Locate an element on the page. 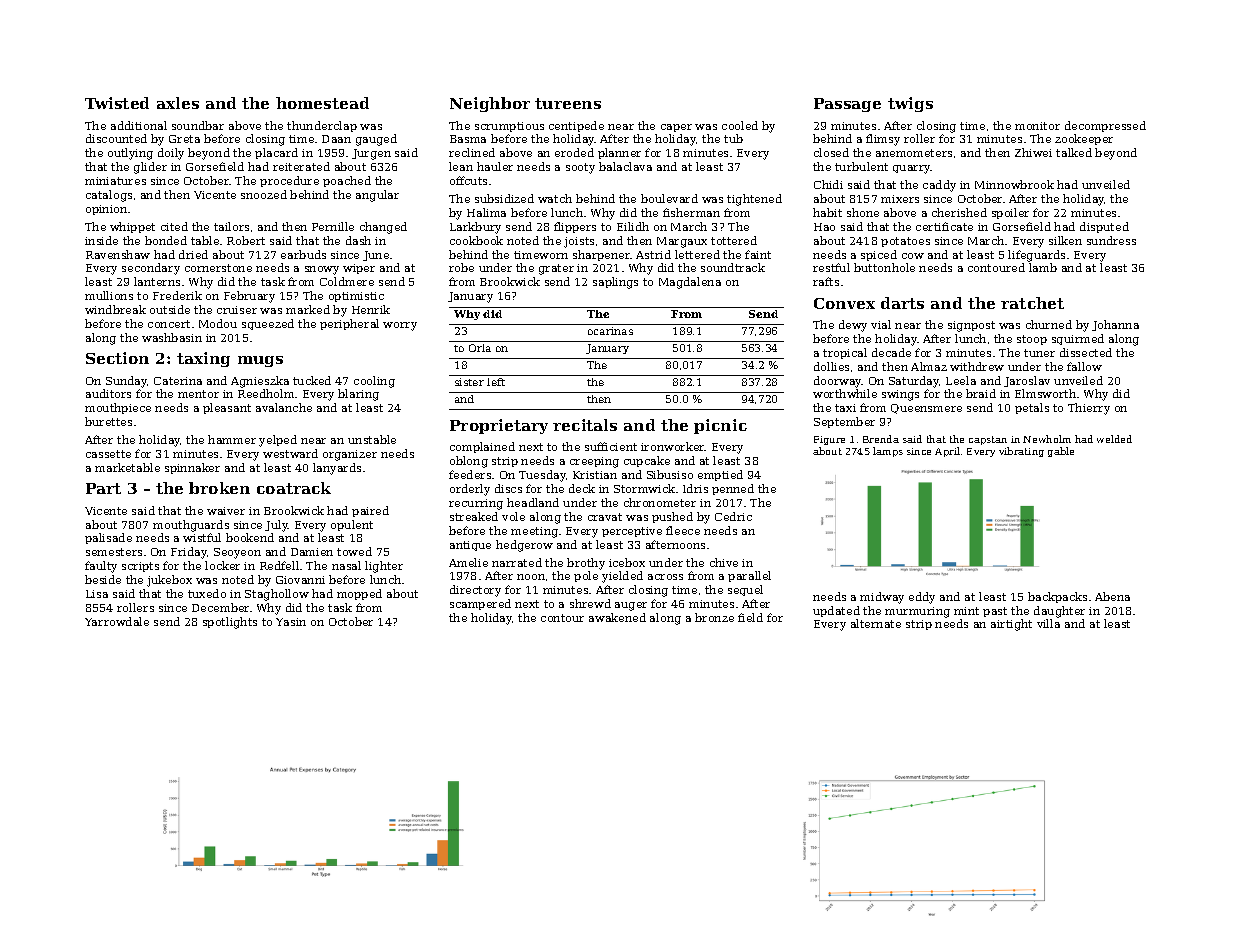  mouthguards is located at coordinates (191, 526).
